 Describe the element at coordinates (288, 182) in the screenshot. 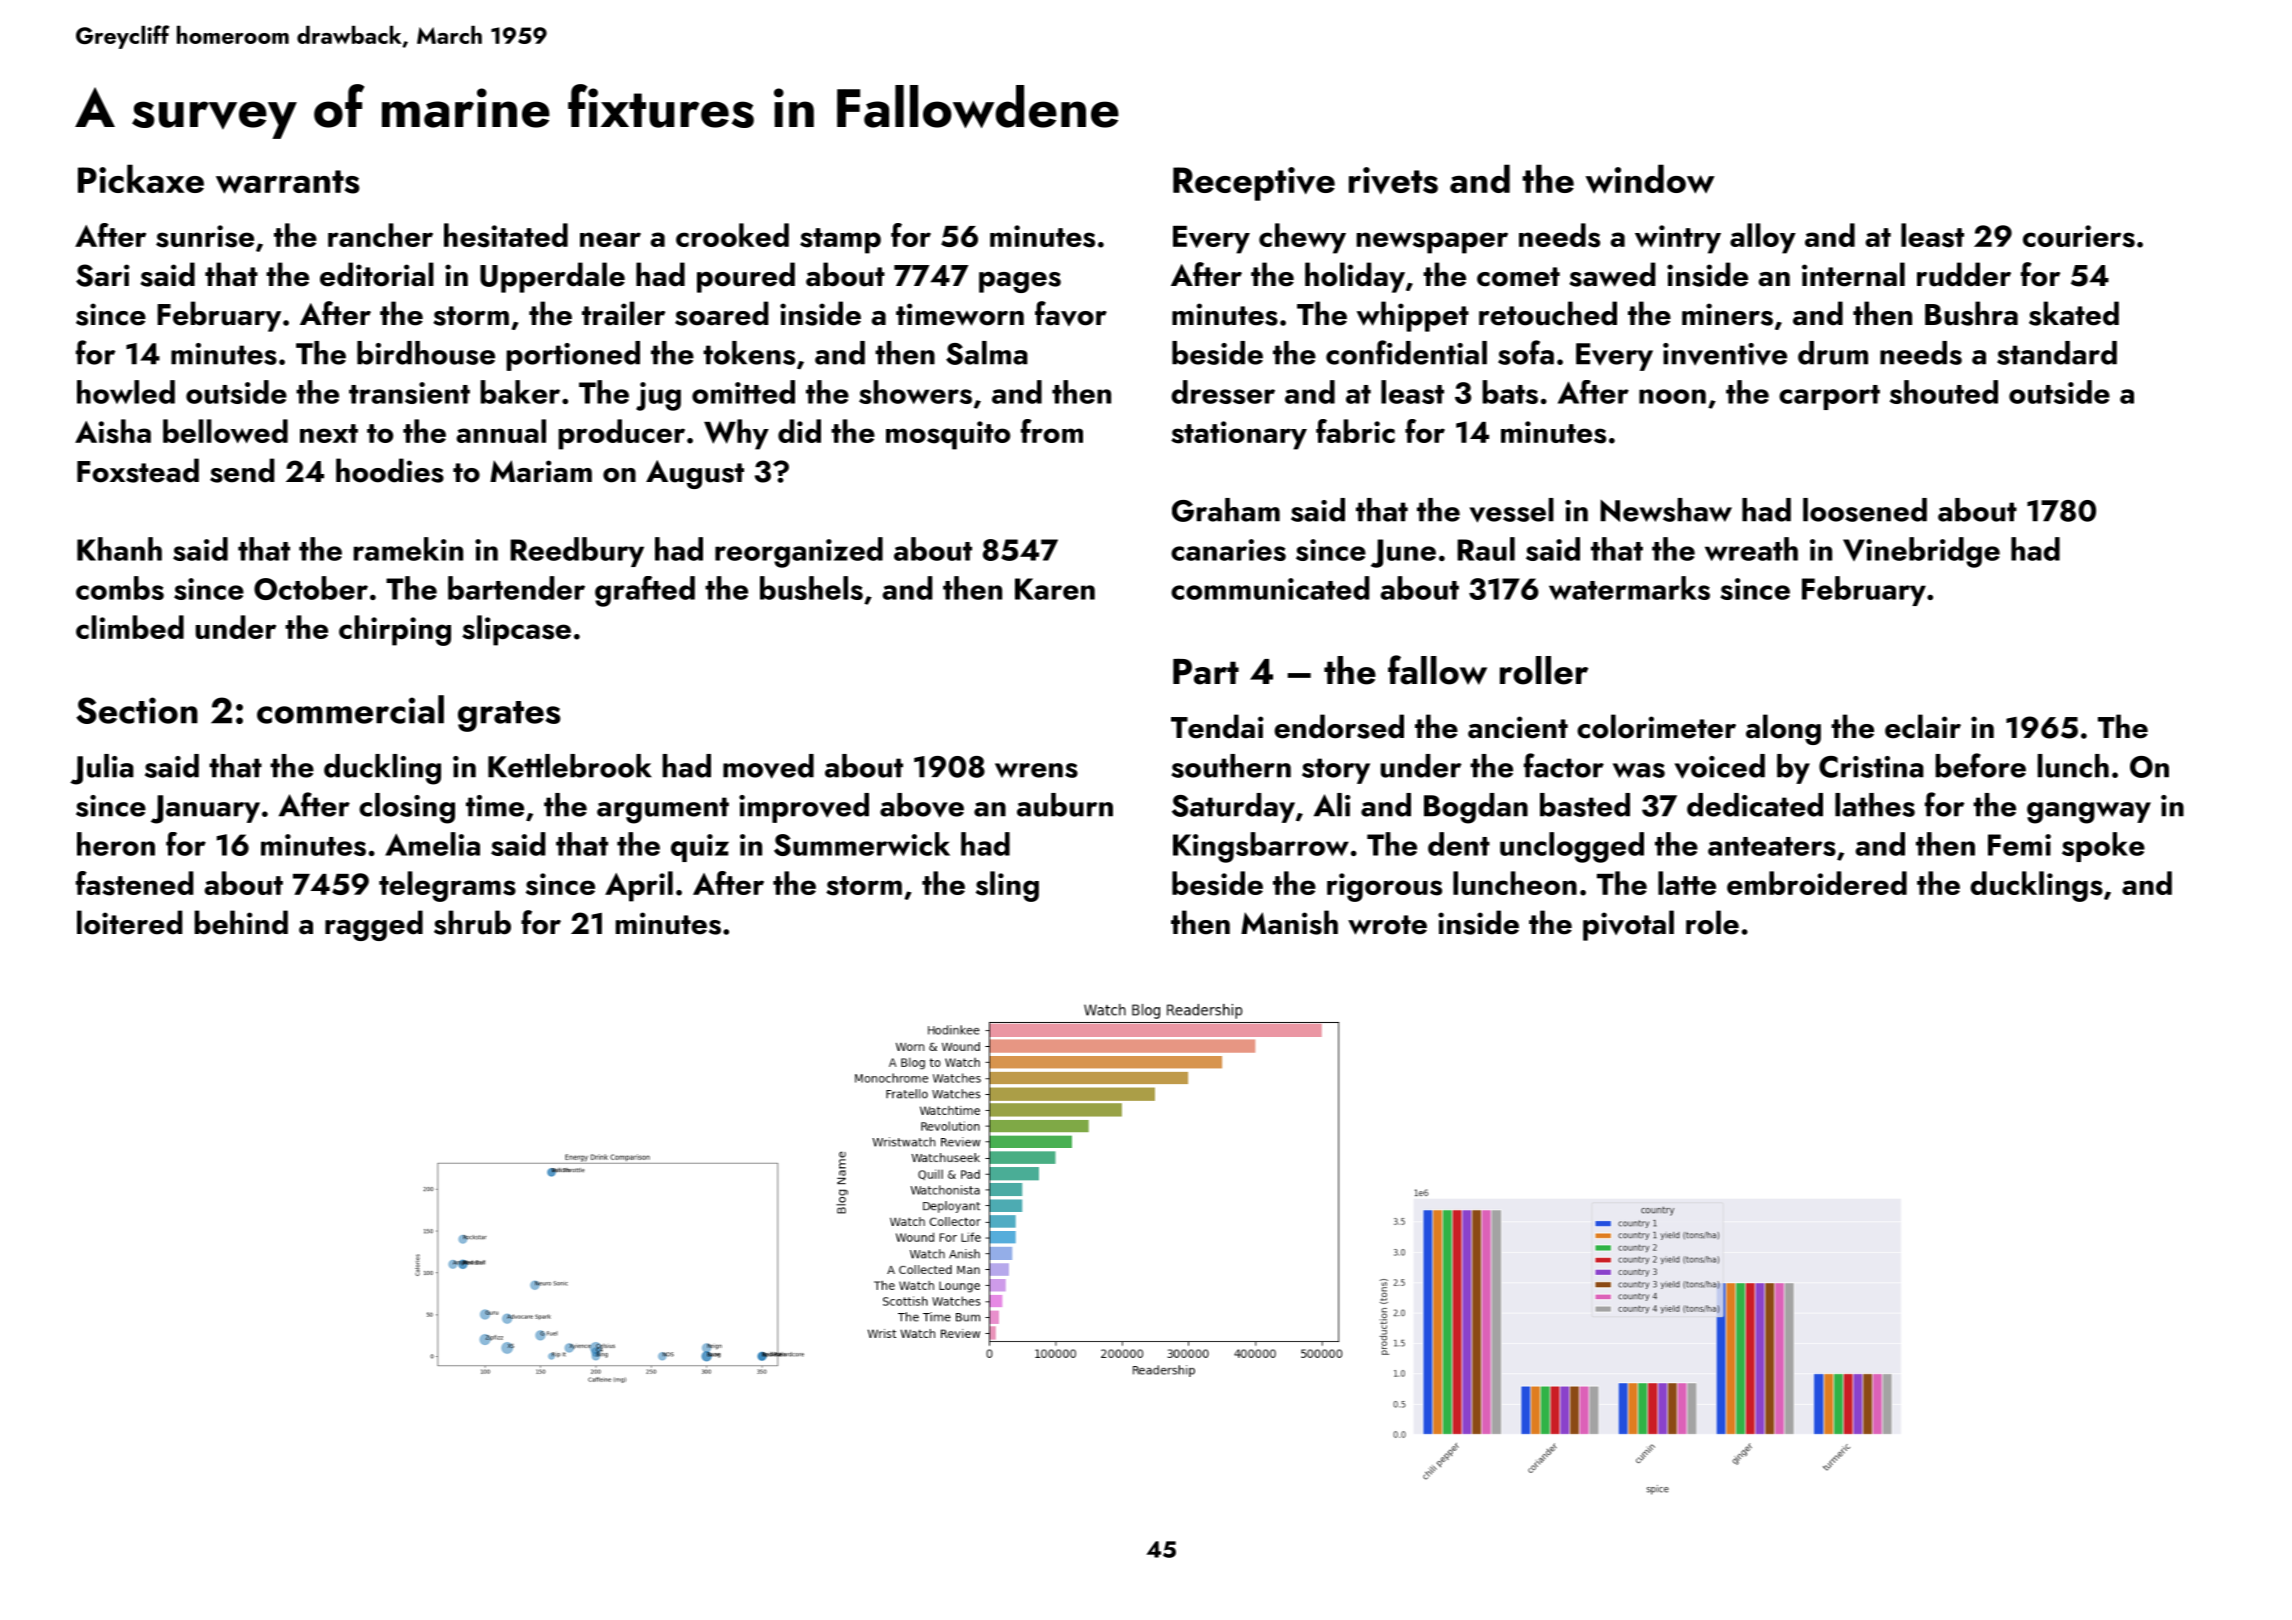

I see `warrants` at that location.
